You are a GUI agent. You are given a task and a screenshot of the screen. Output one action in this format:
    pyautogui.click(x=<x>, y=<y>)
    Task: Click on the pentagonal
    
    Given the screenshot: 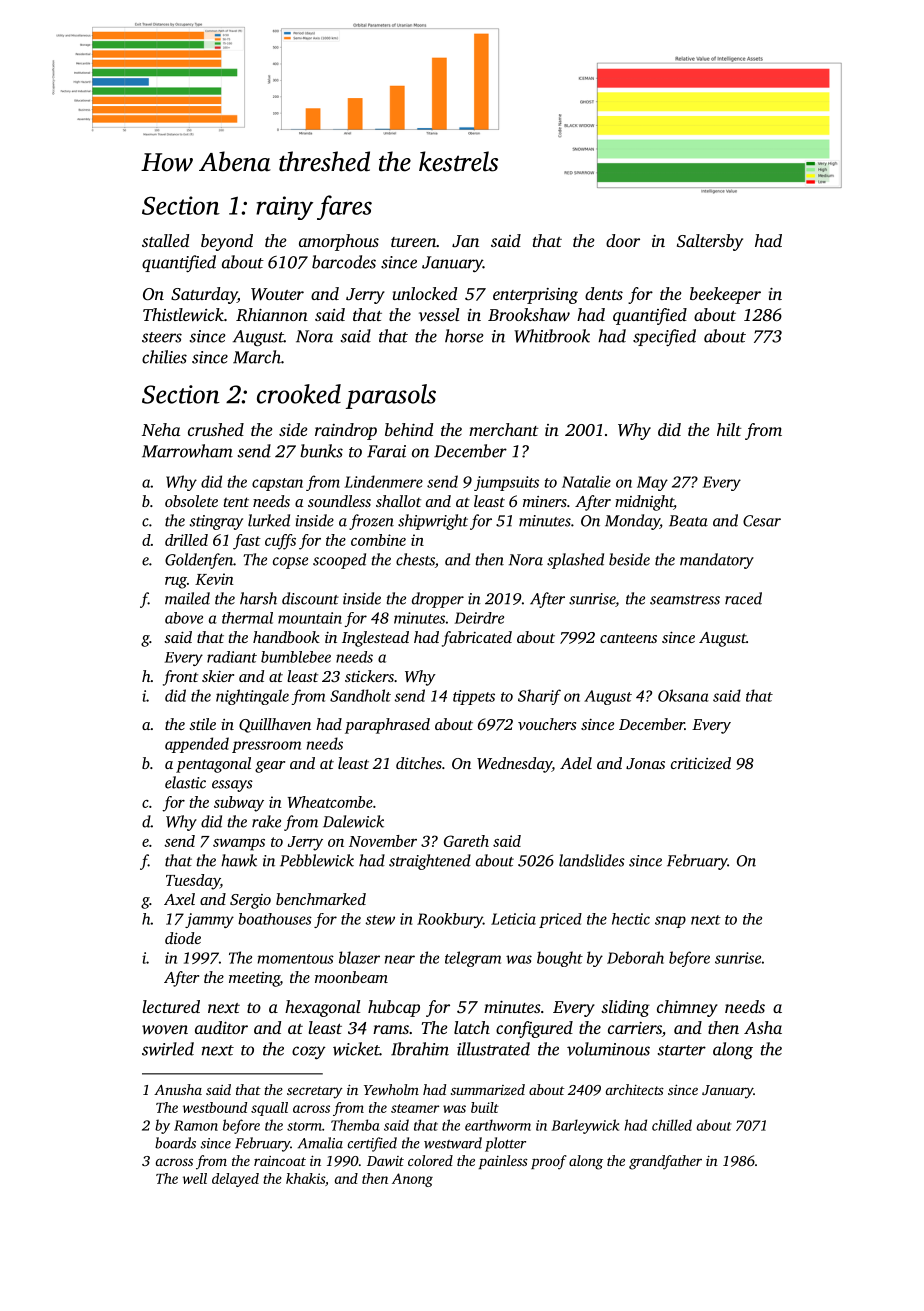 What is the action you would take?
    pyautogui.click(x=213, y=765)
